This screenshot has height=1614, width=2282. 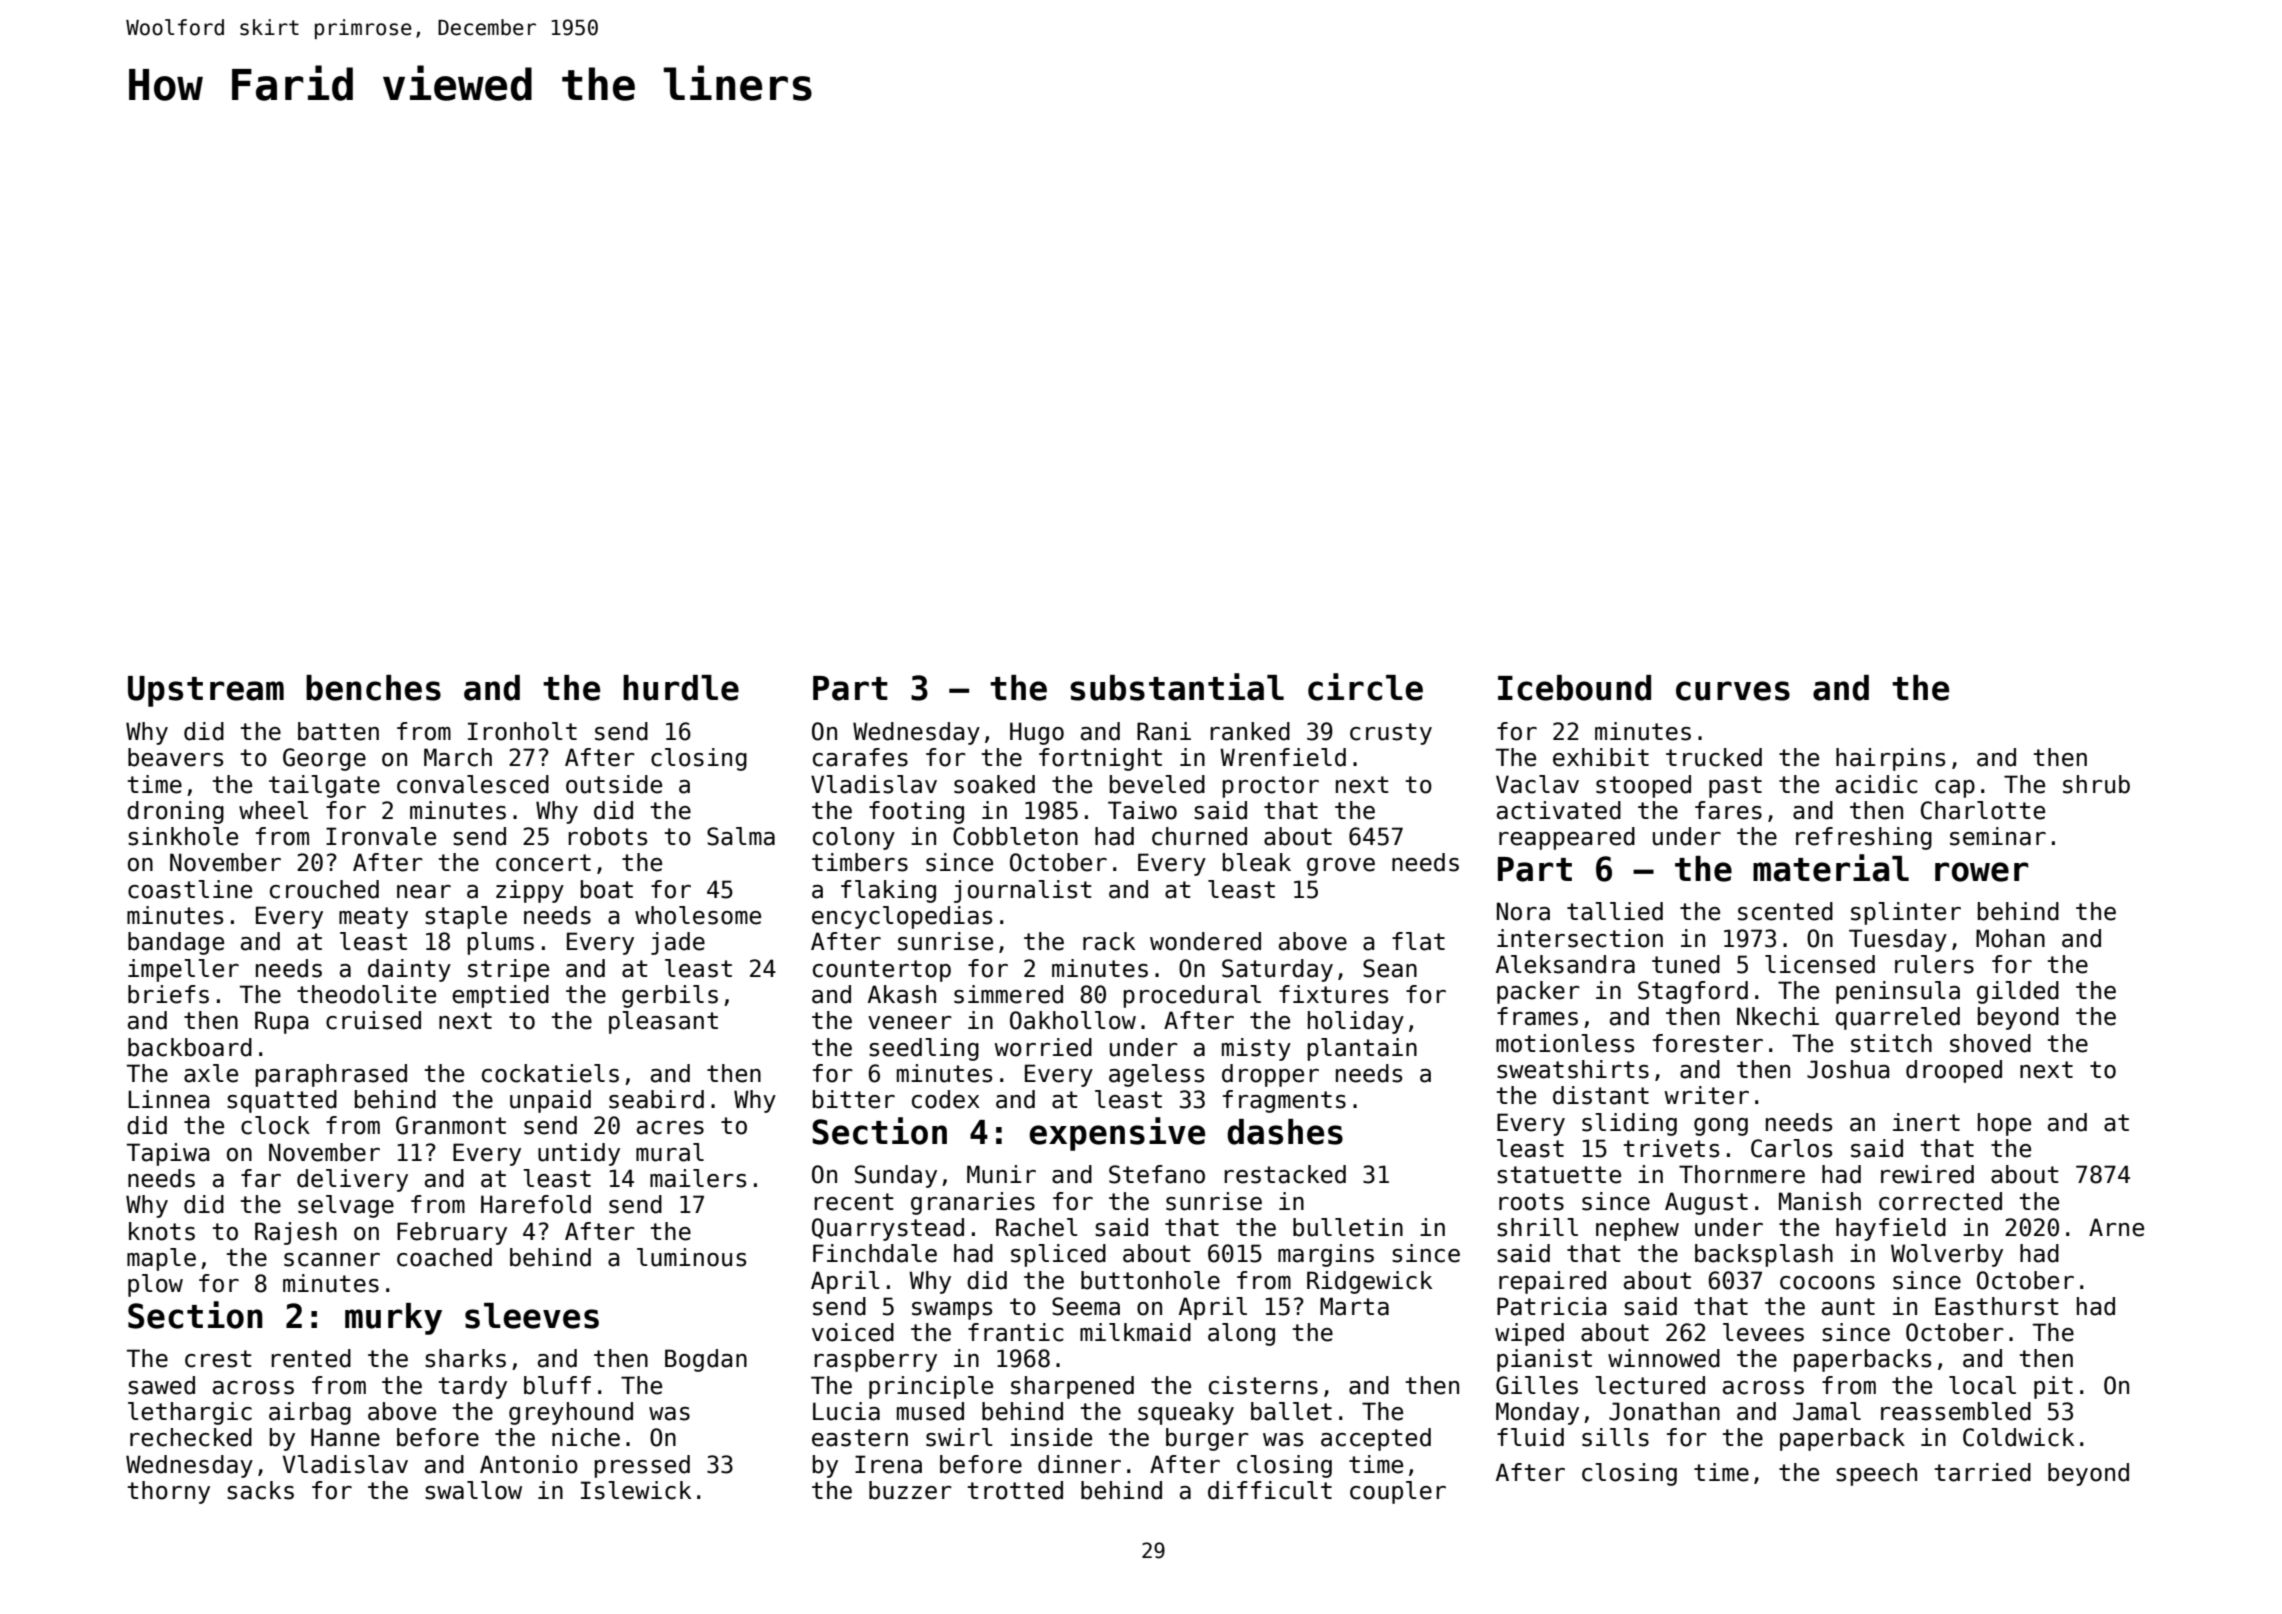 I want to click on Ironholt, so click(x=522, y=731).
